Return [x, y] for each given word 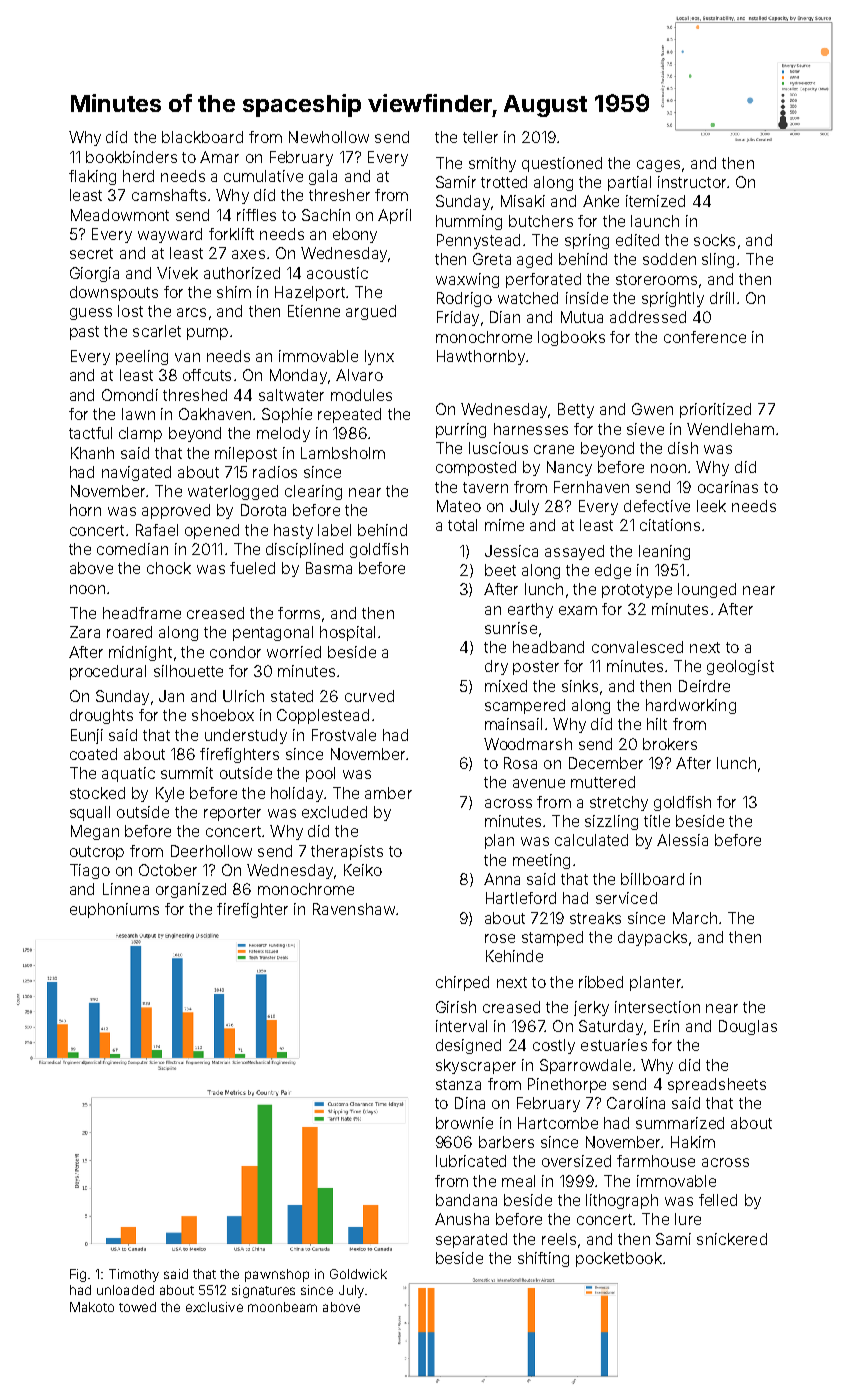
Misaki [523, 201]
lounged [707, 590]
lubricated [471, 1161]
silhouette [188, 671]
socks [714, 240]
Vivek [177, 273]
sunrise [511, 628]
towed [137, 1307]
